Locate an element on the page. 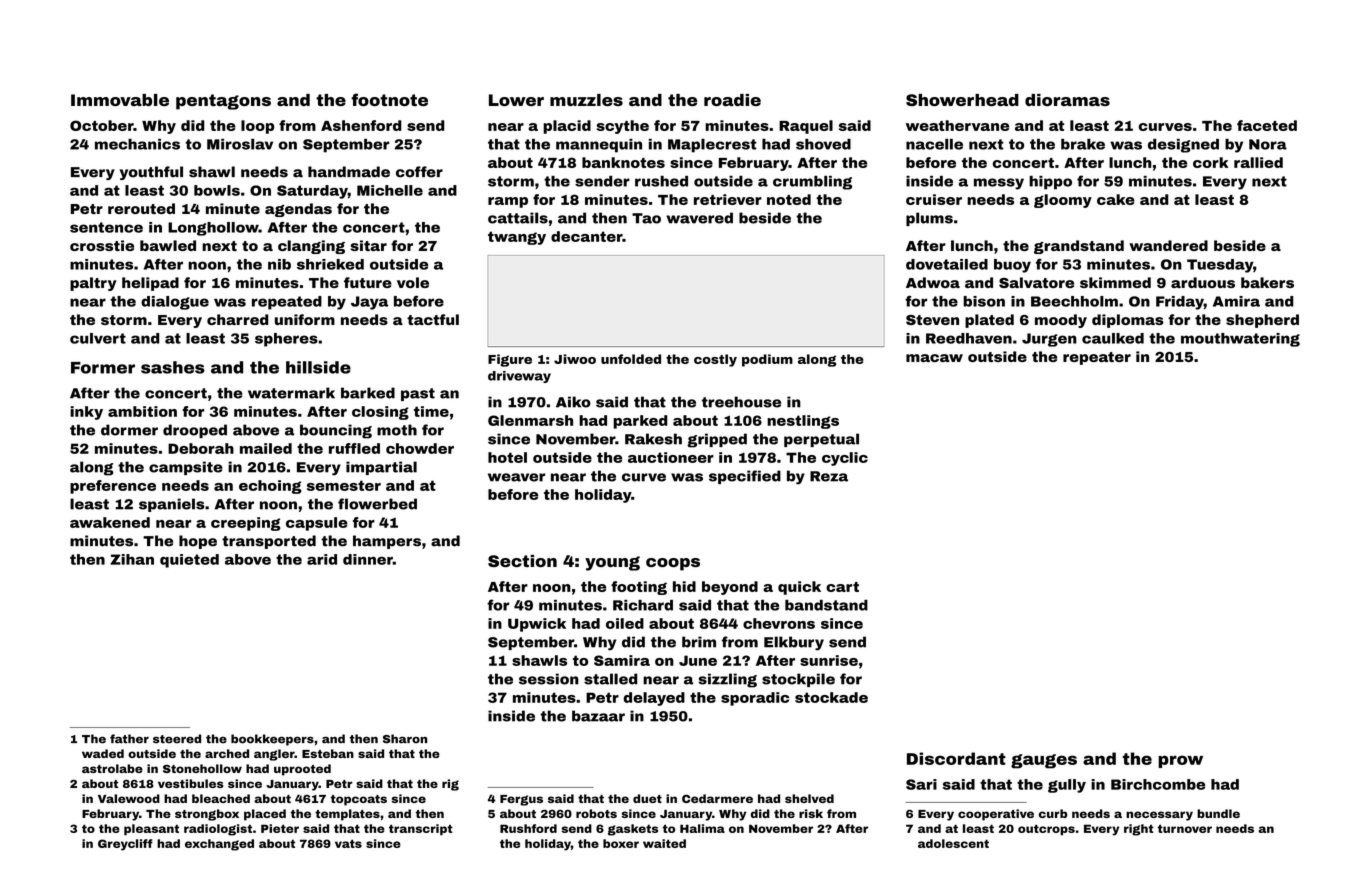 Image resolution: width=1372 pixels, height=887 pixels. Pieter is located at coordinates (280, 828).
